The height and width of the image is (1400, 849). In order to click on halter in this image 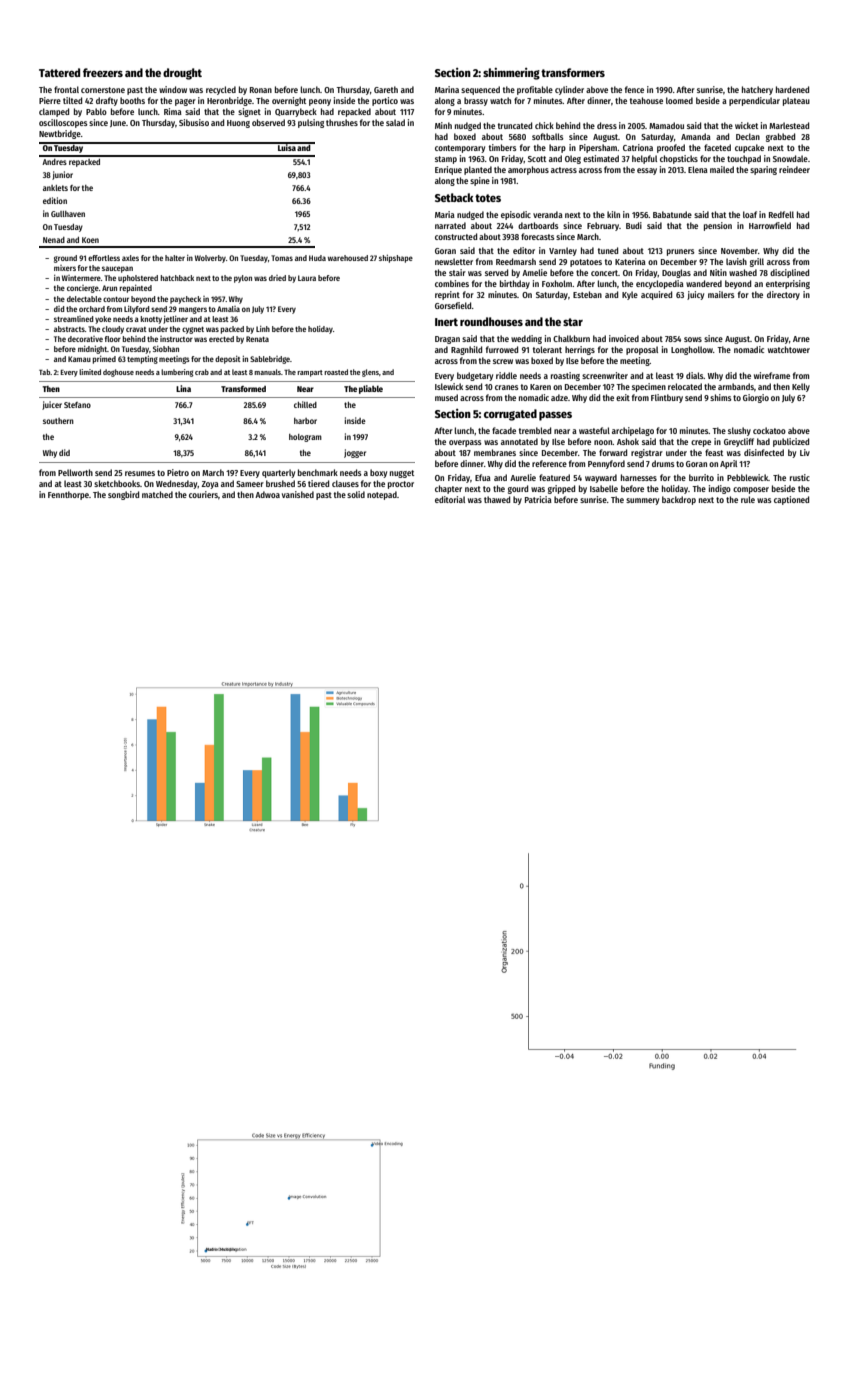, I will do `click(175, 258)`.
